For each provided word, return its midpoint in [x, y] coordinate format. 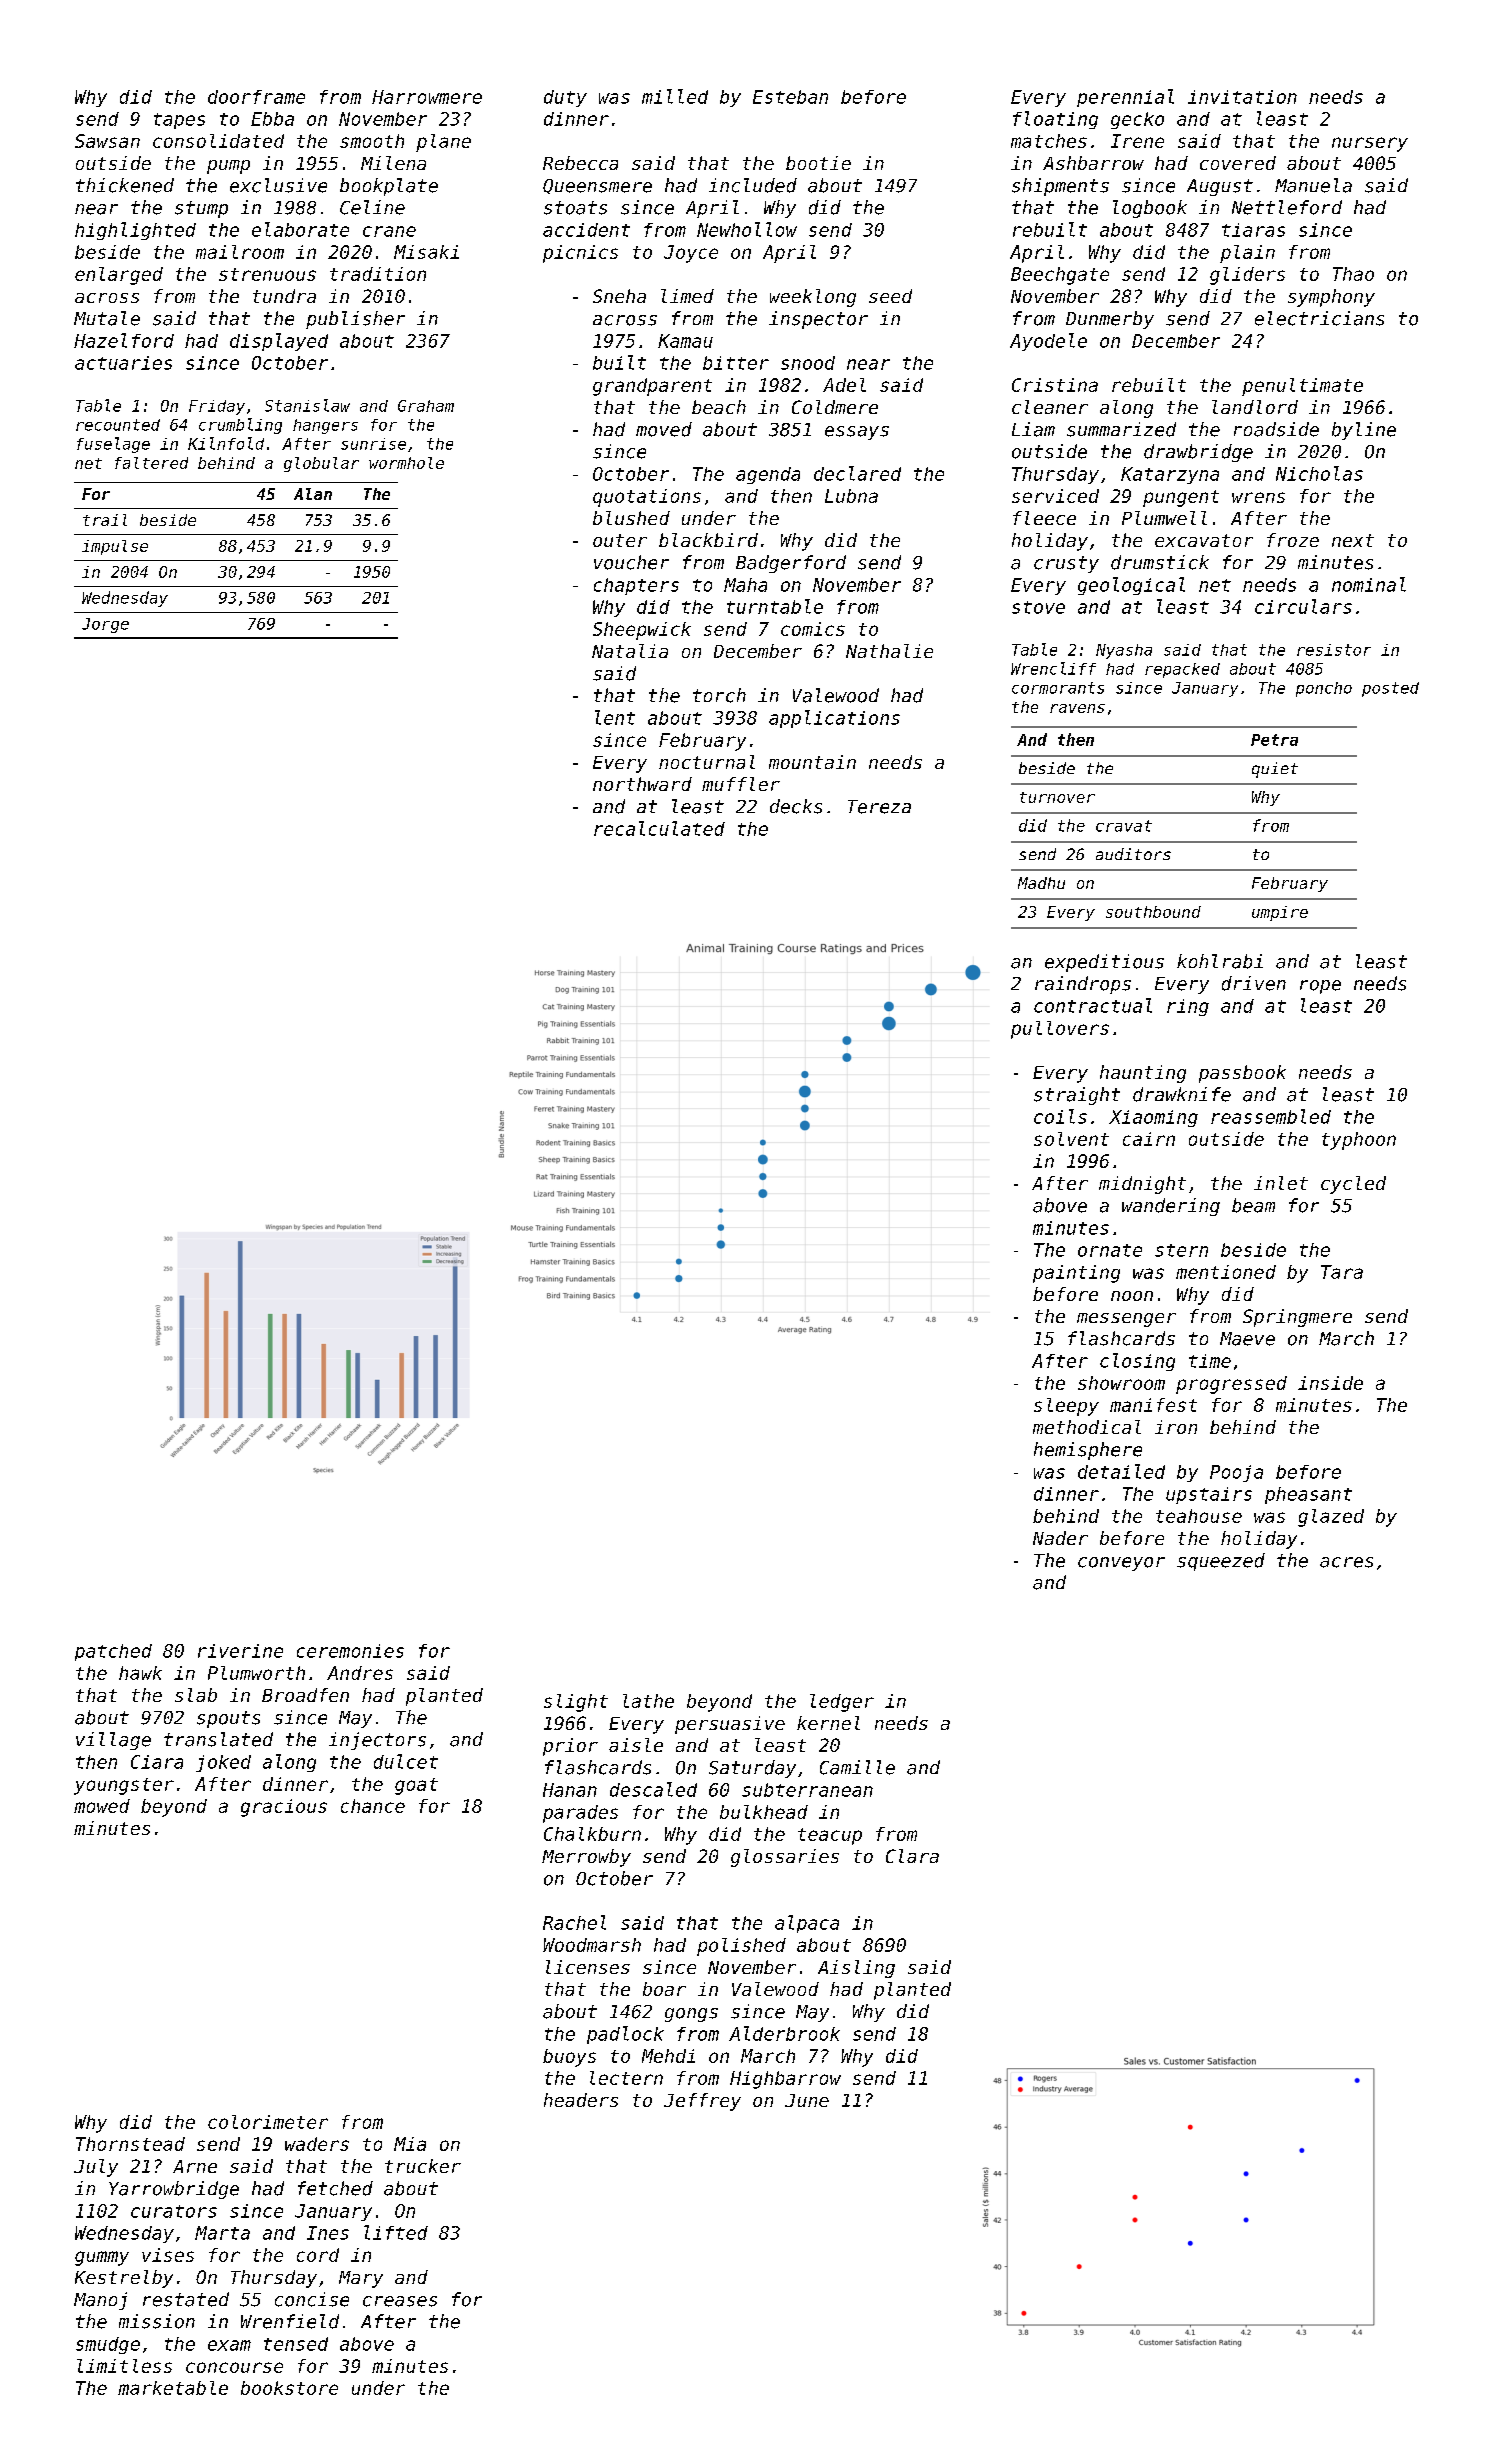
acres [1346, 1562]
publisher [355, 320]
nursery [1370, 144]
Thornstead [130, 2144]
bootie [818, 163]
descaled [653, 1789]
